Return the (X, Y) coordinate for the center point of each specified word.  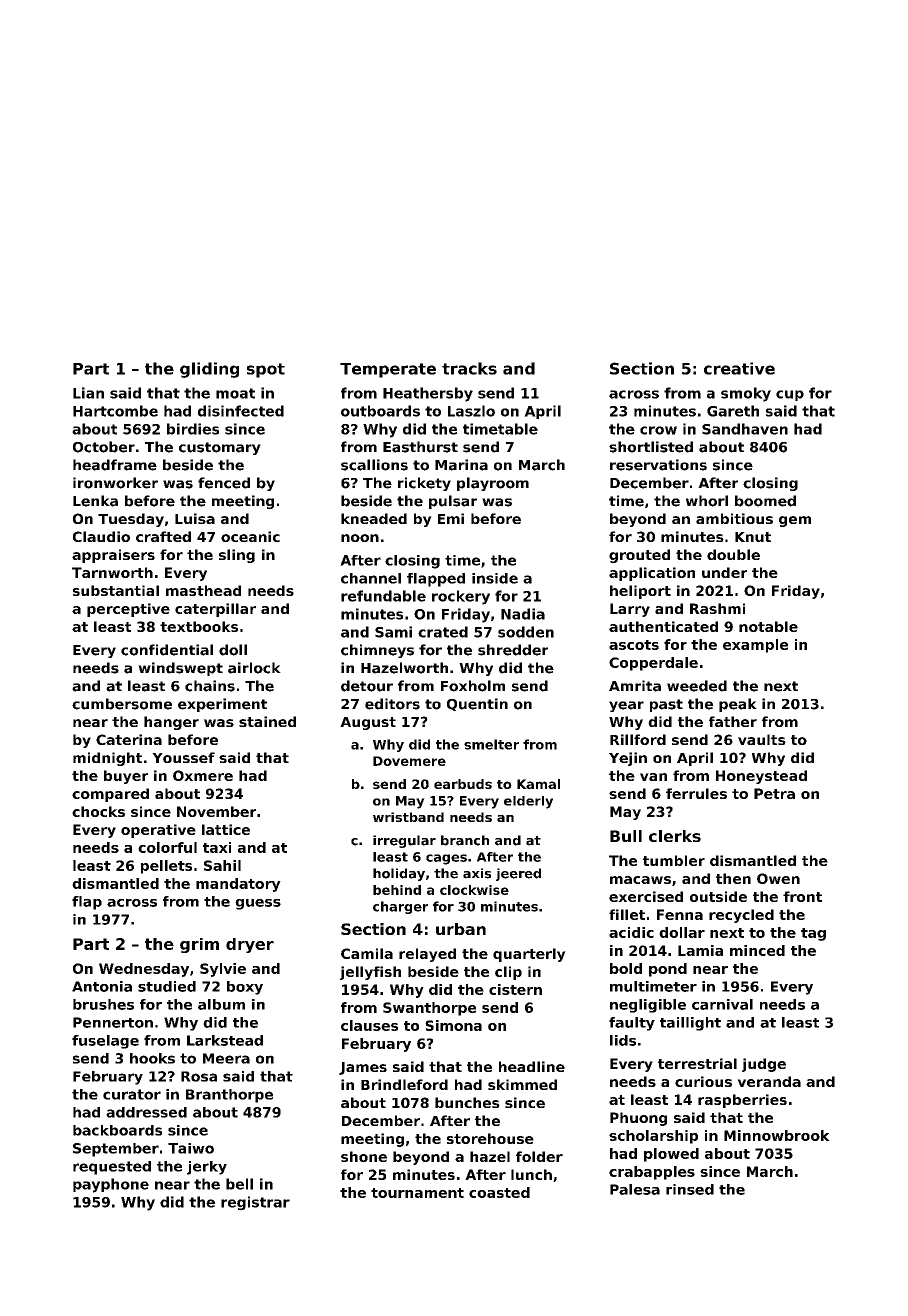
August (368, 723)
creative (739, 368)
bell (239, 1184)
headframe (115, 465)
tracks (469, 368)
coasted (499, 1192)
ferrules (696, 793)
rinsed (690, 1189)
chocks (98, 811)
